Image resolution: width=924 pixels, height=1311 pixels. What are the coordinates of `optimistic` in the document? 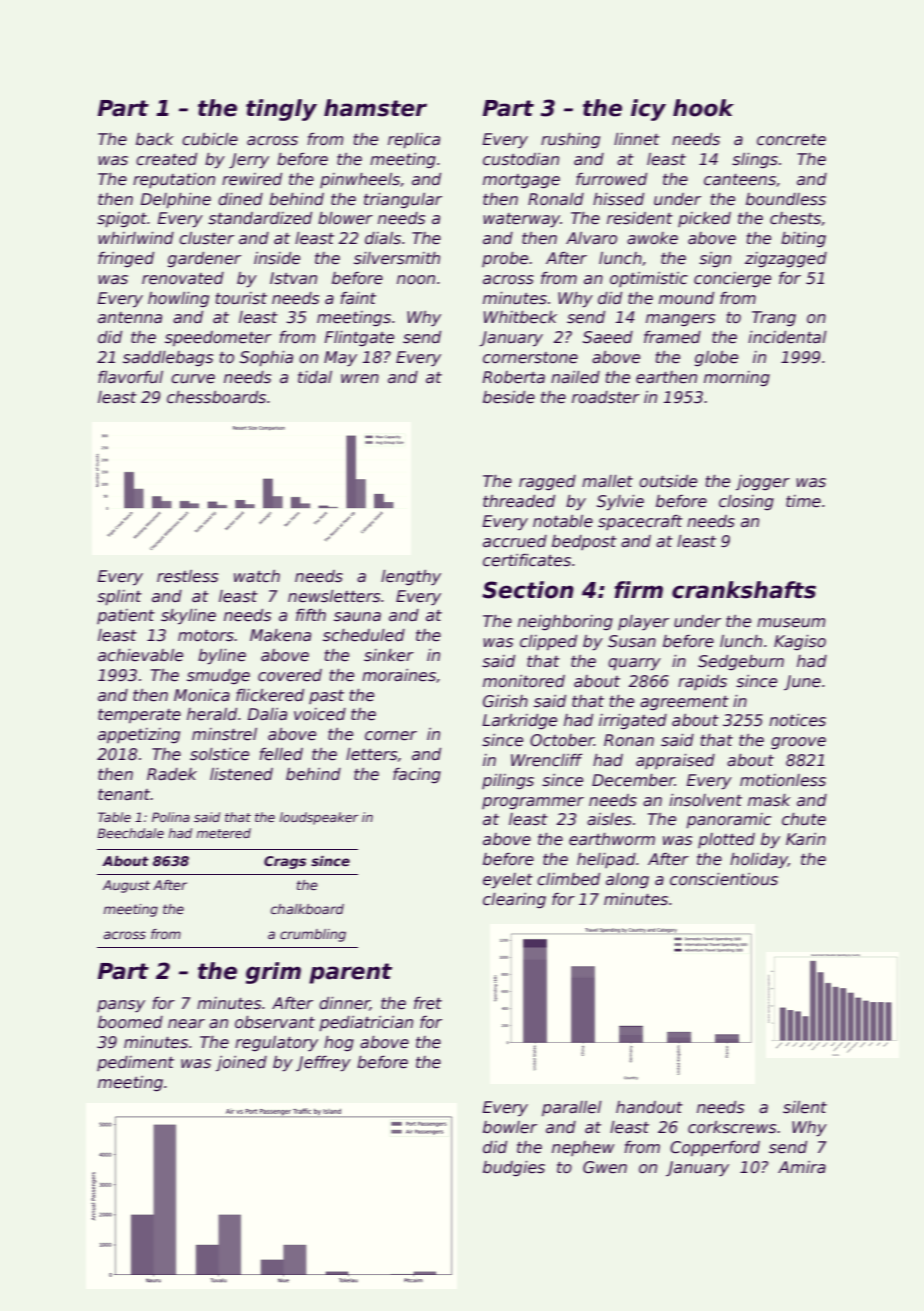 It's located at (649, 279).
